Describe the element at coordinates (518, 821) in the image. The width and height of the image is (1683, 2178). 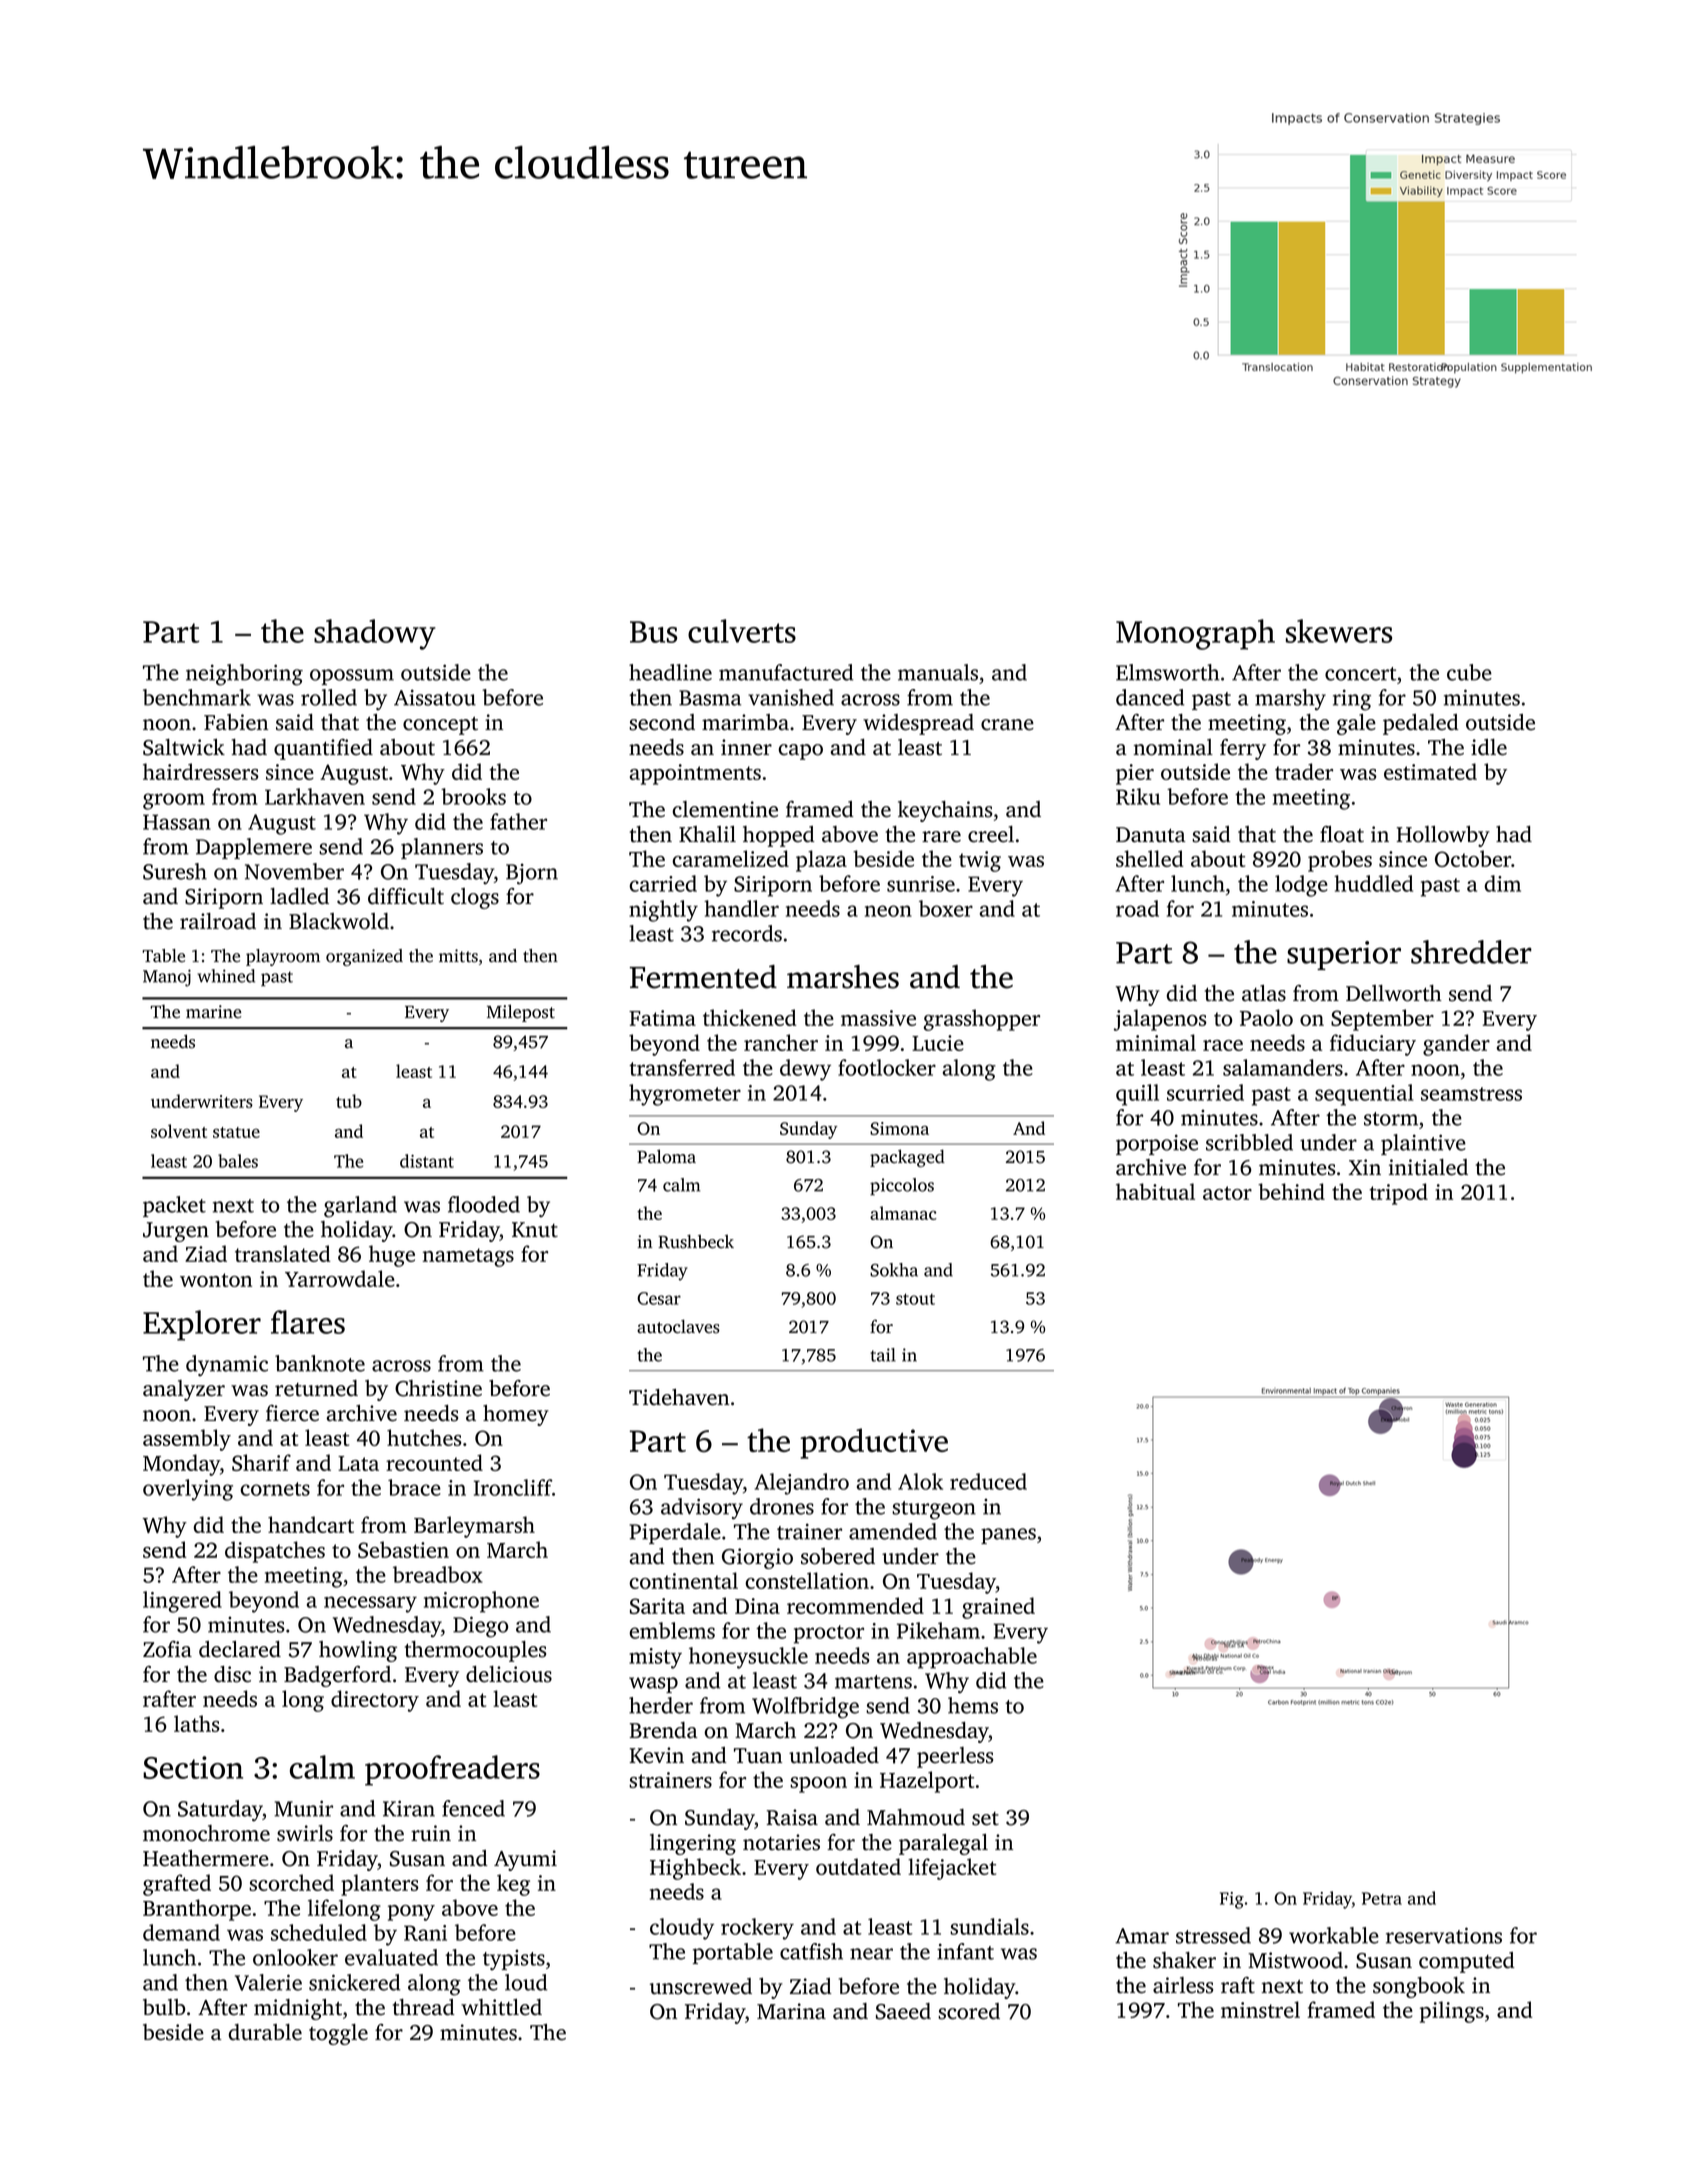
I see `father` at that location.
